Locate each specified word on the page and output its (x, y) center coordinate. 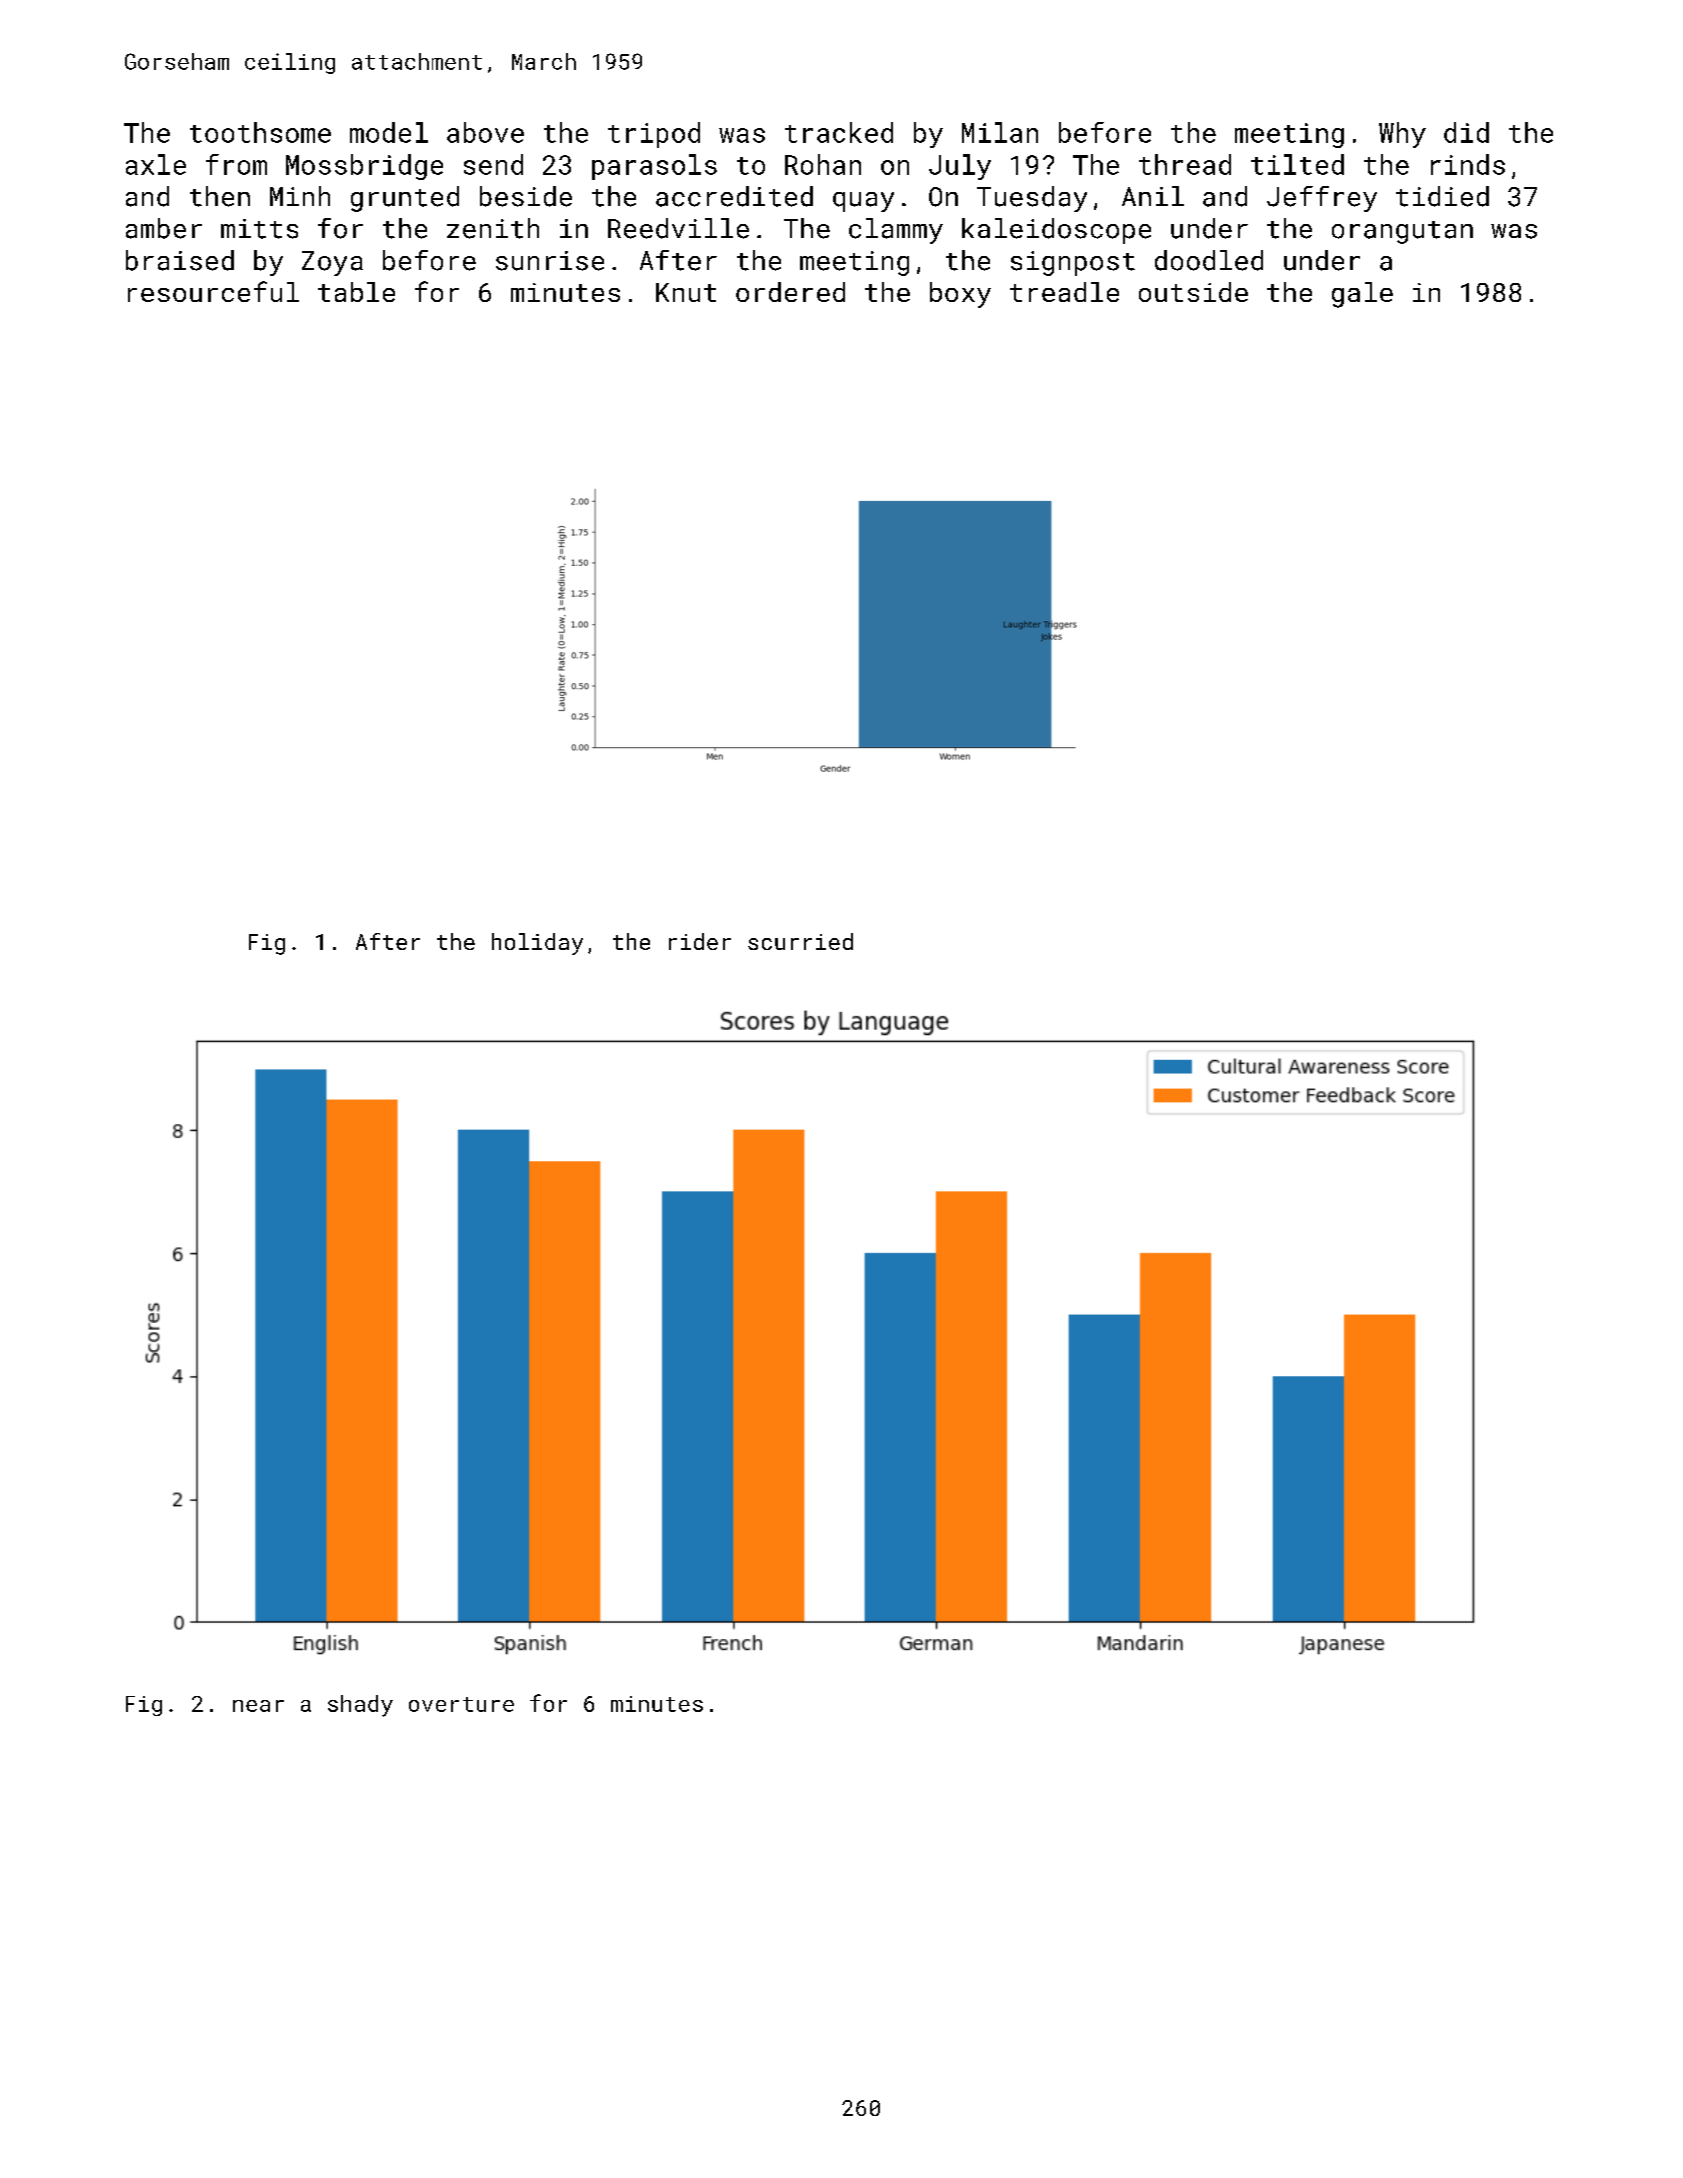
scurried (800, 941)
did (1466, 132)
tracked (839, 132)
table (356, 292)
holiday (537, 944)
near (258, 1706)
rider (700, 941)
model (389, 132)
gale (1362, 295)
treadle (1064, 292)
